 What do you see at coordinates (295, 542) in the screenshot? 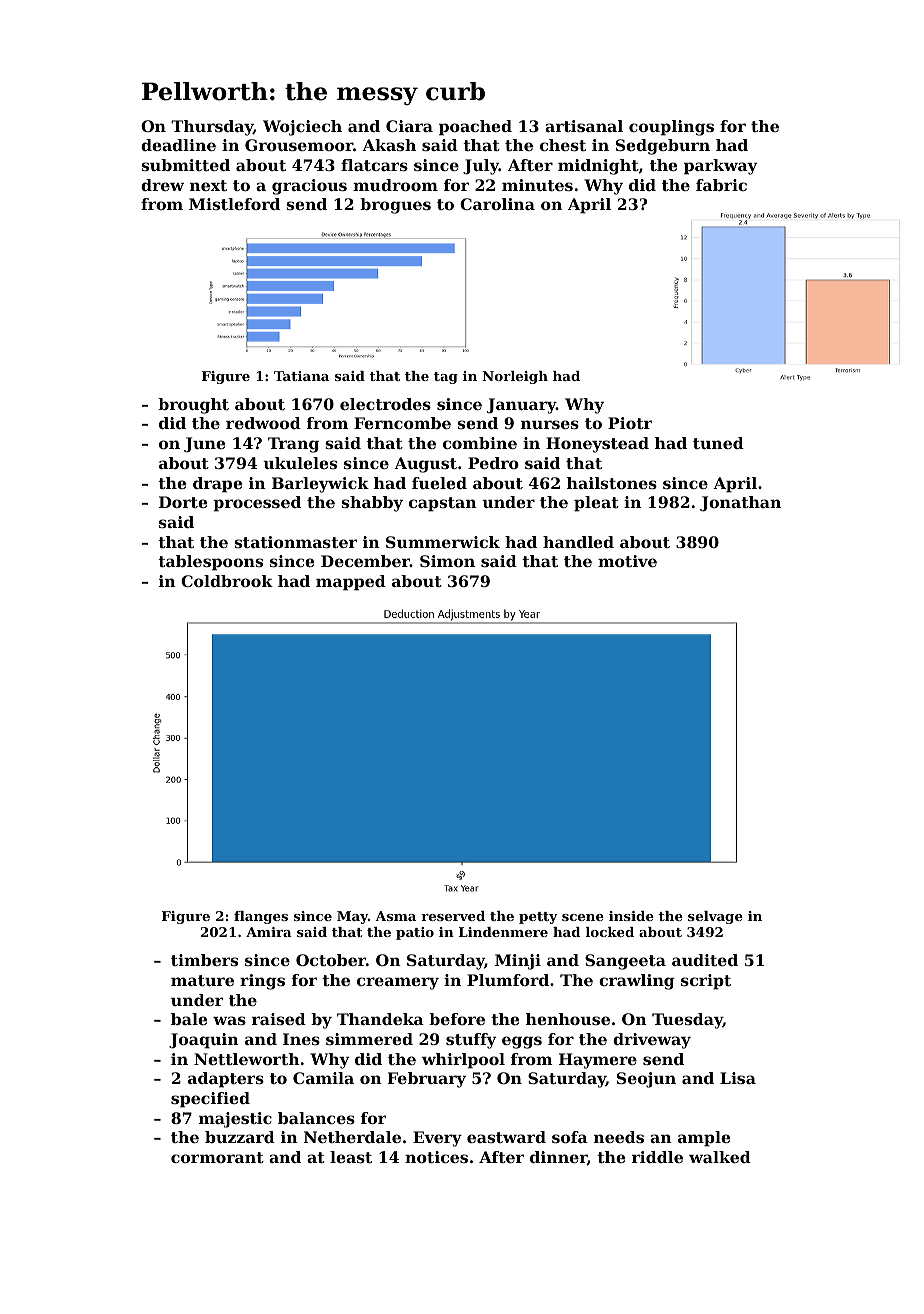
I see `stationmaster` at bounding box center [295, 542].
